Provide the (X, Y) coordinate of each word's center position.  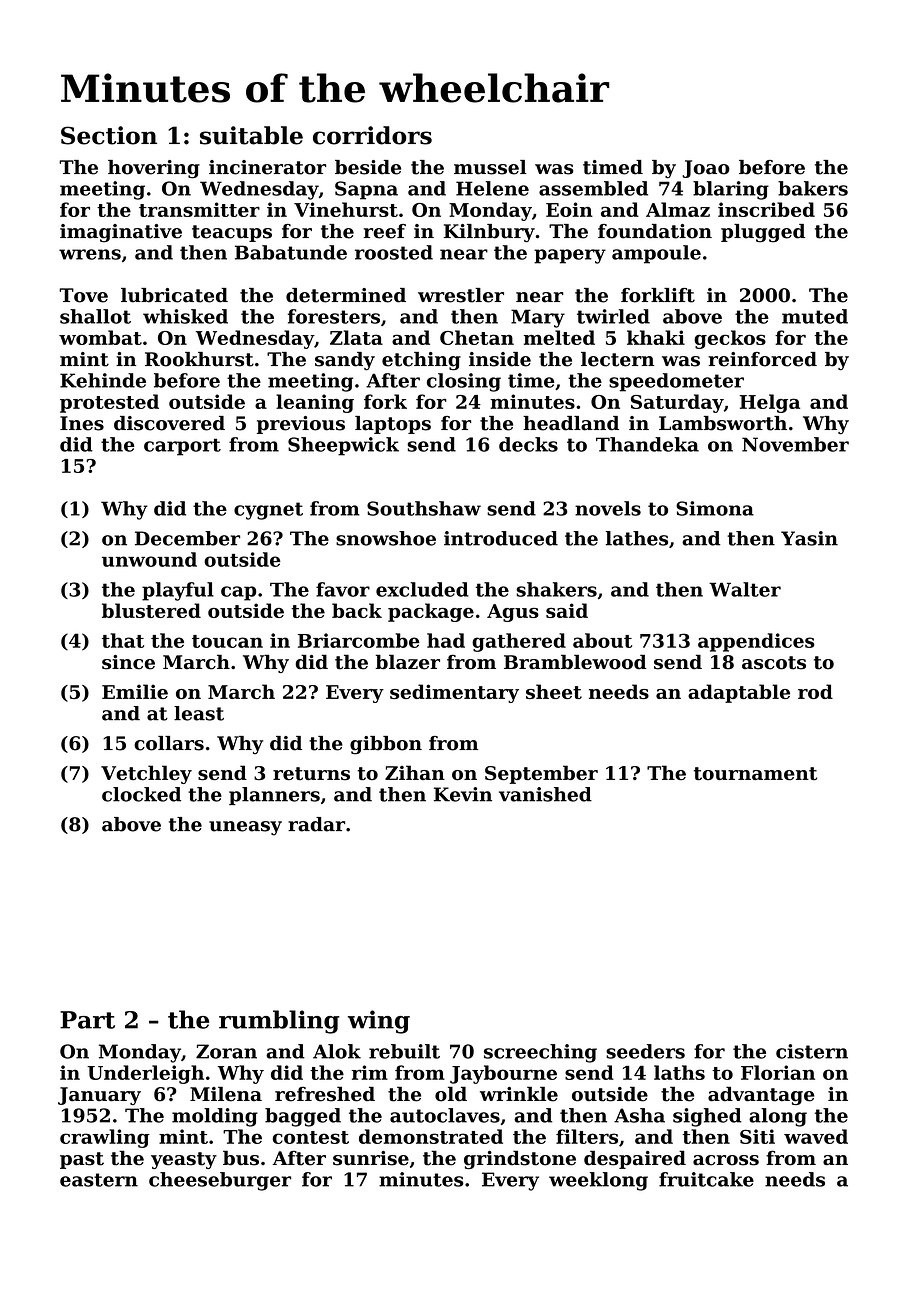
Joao (706, 169)
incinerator (267, 167)
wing (379, 1022)
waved (816, 1136)
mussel (490, 167)
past (82, 1160)
